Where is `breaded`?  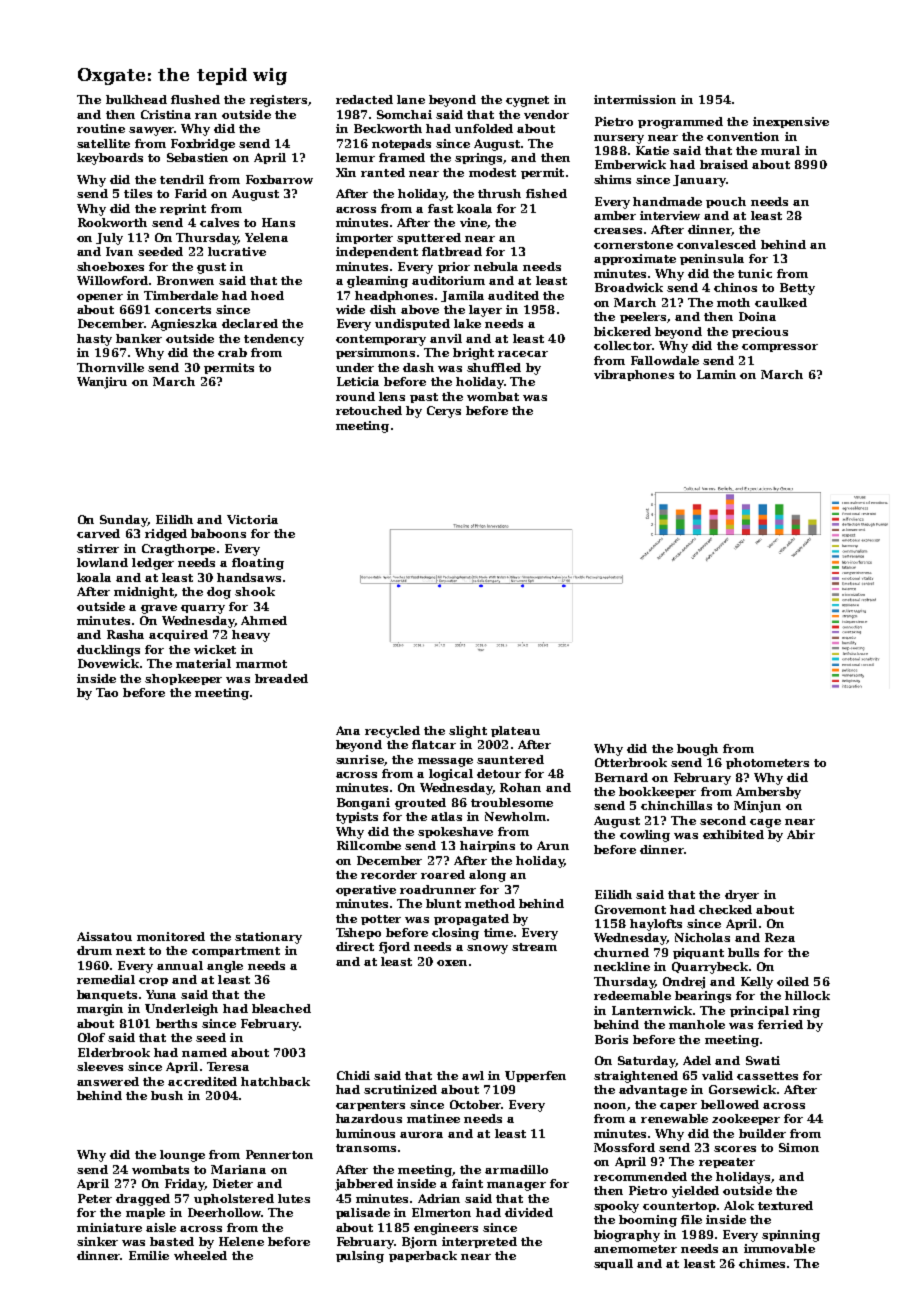
breaded is located at coordinates (281, 678).
